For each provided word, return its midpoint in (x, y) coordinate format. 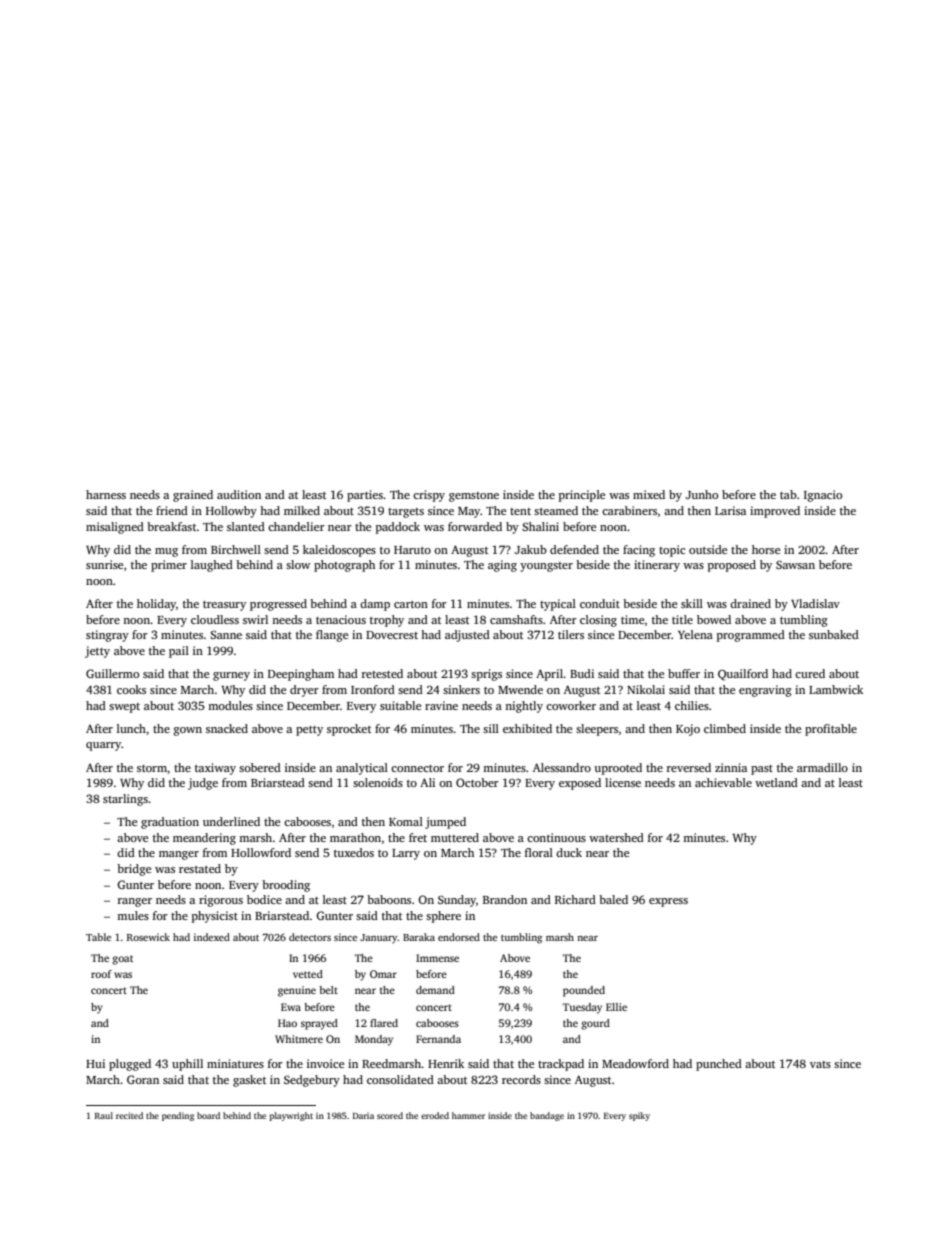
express (668, 902)
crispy (429, 496)
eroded (435, 1115)
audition (239, 494)
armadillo (822, 767)
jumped (445, 823)
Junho (702, 494)
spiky (639, 1116)
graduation (170, 823)
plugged (130, 1065)
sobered (260, 767)
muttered (455, 837)
